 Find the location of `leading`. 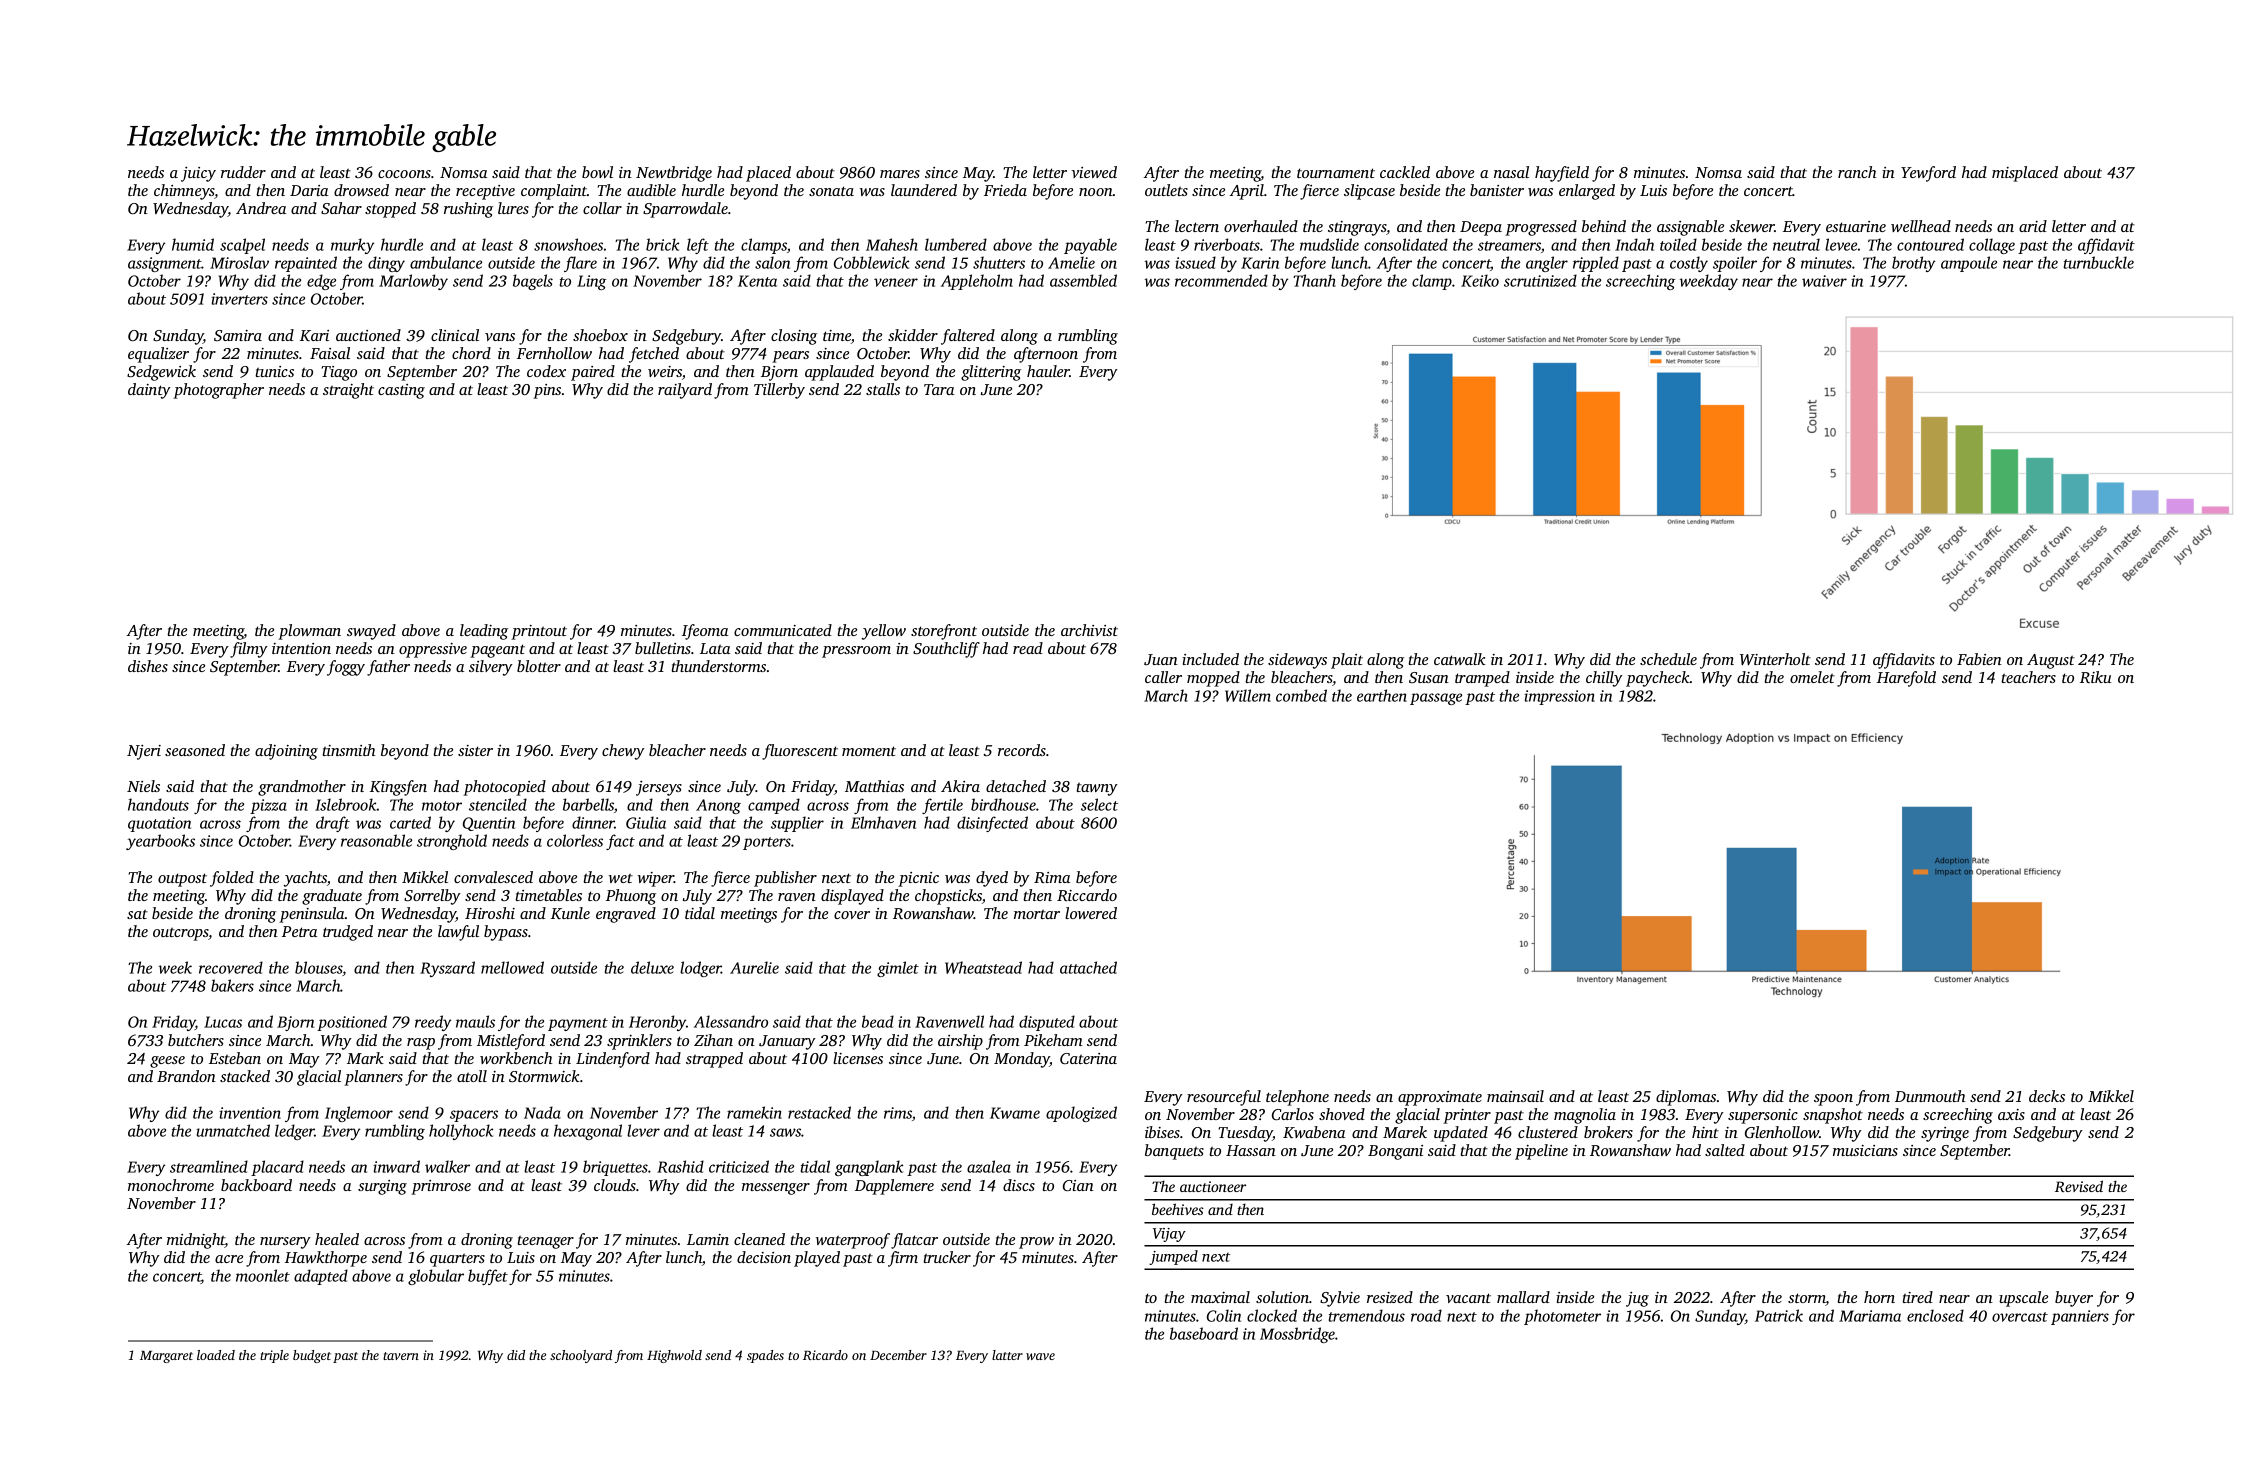

leading is located at coordinates (484, 632).
